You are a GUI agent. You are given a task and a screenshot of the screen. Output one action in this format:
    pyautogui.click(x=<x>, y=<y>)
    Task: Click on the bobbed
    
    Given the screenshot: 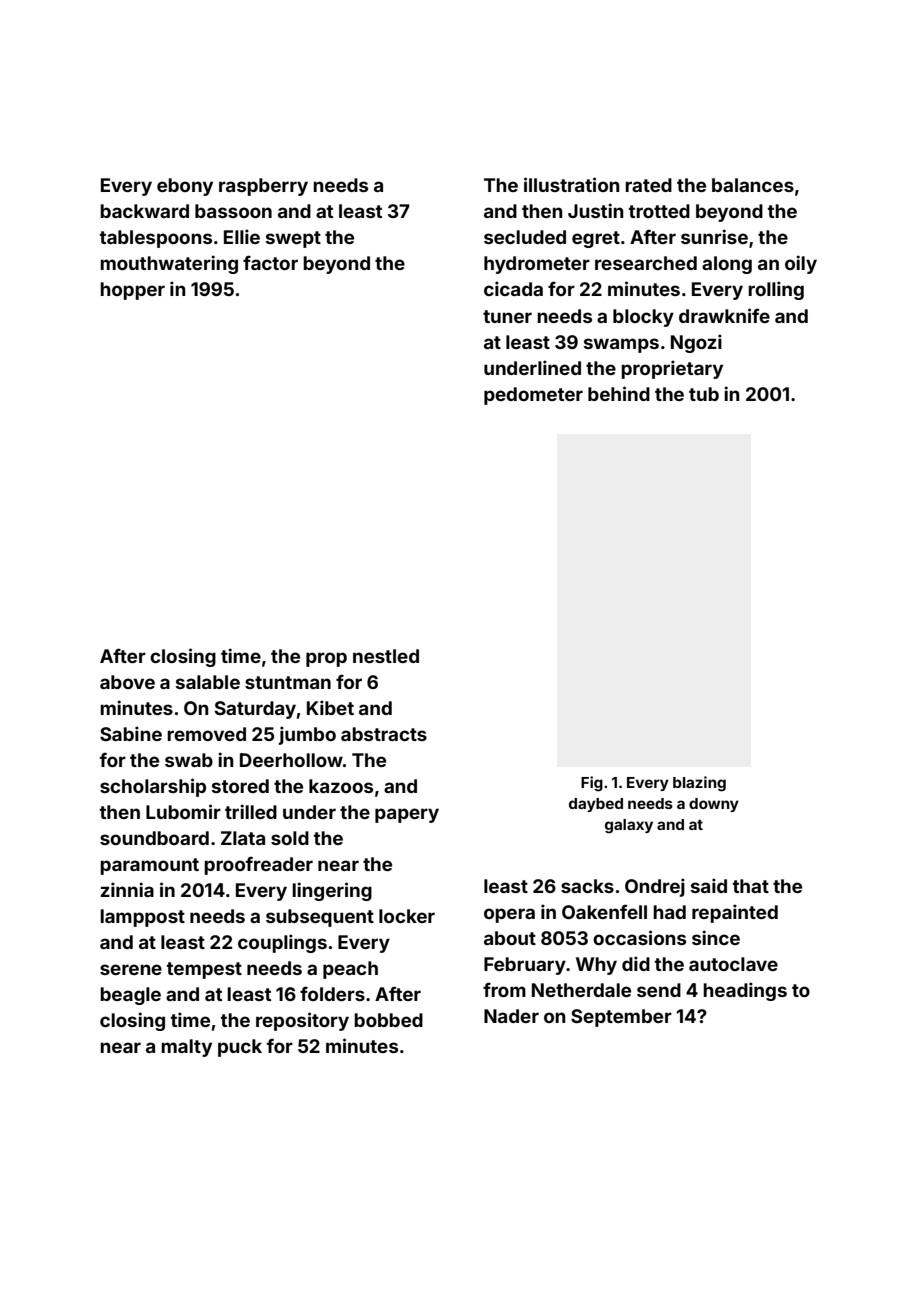 What is the action you would take?
    pyautogui.click(x=388, y=1020)
